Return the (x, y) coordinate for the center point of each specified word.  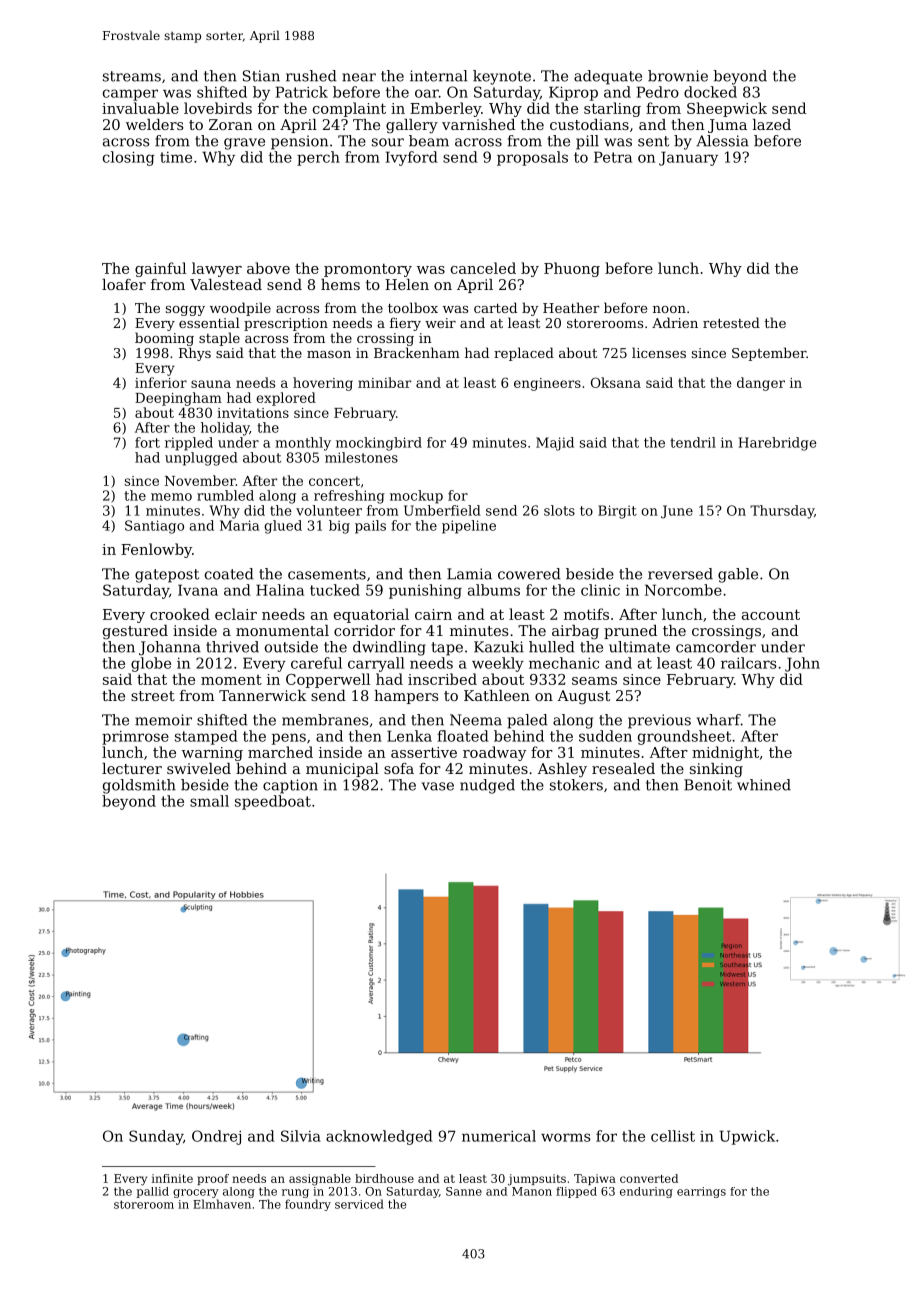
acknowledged (379, 1137)
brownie (678, 76)
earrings (701, 1192)
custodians (589, 124)
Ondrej (216, 1137)
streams (132, 76)
